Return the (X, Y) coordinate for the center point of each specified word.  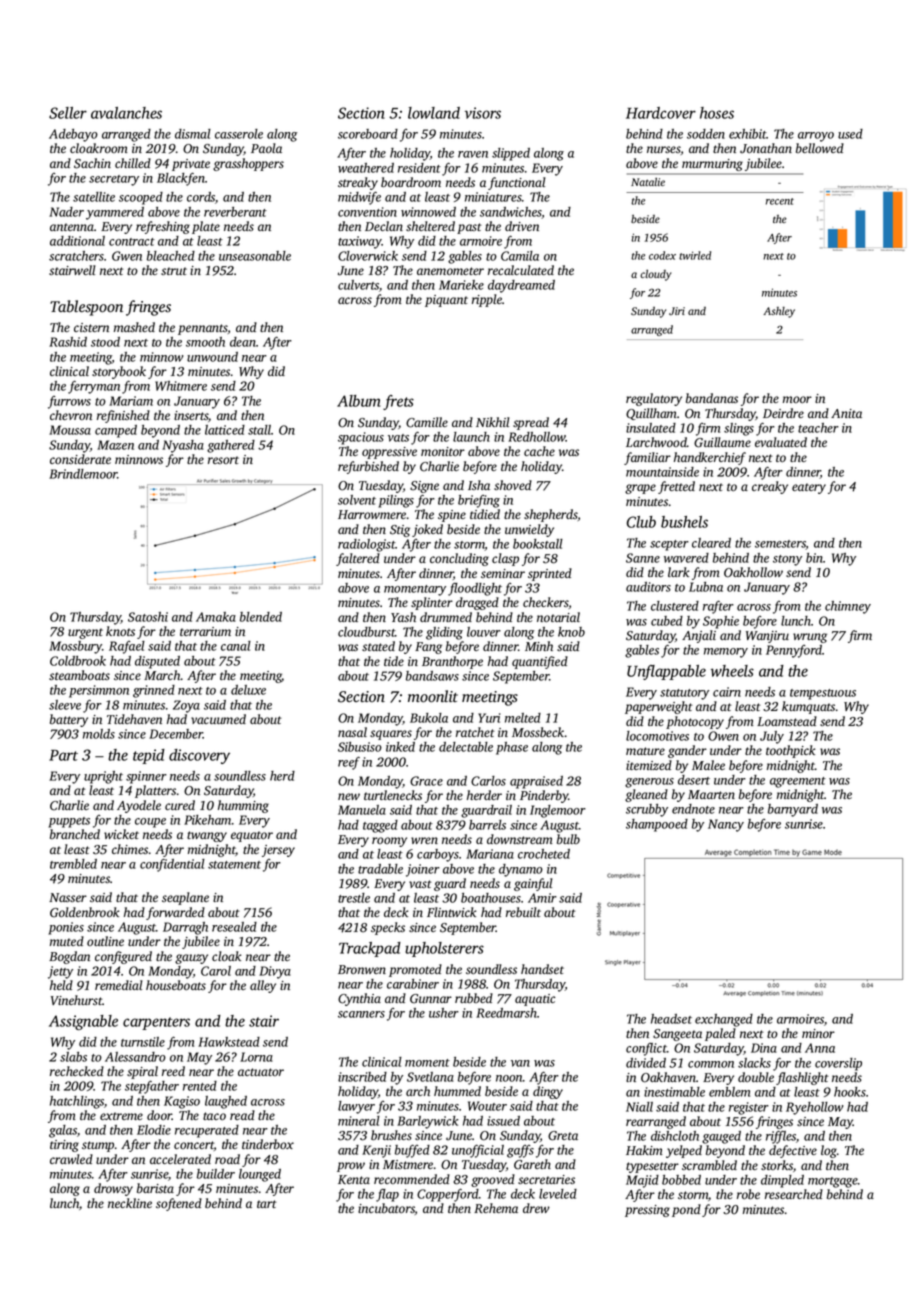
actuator (261, 1072)
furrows (69, 402)
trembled (73, 864)
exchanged (724, 1020)
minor (818, 1033)
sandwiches (511, 213)
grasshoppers (248, 164)
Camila (520, 256)
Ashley (779, 312)
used (850, 134)
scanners (361, 1014)
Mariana (490, 854)
